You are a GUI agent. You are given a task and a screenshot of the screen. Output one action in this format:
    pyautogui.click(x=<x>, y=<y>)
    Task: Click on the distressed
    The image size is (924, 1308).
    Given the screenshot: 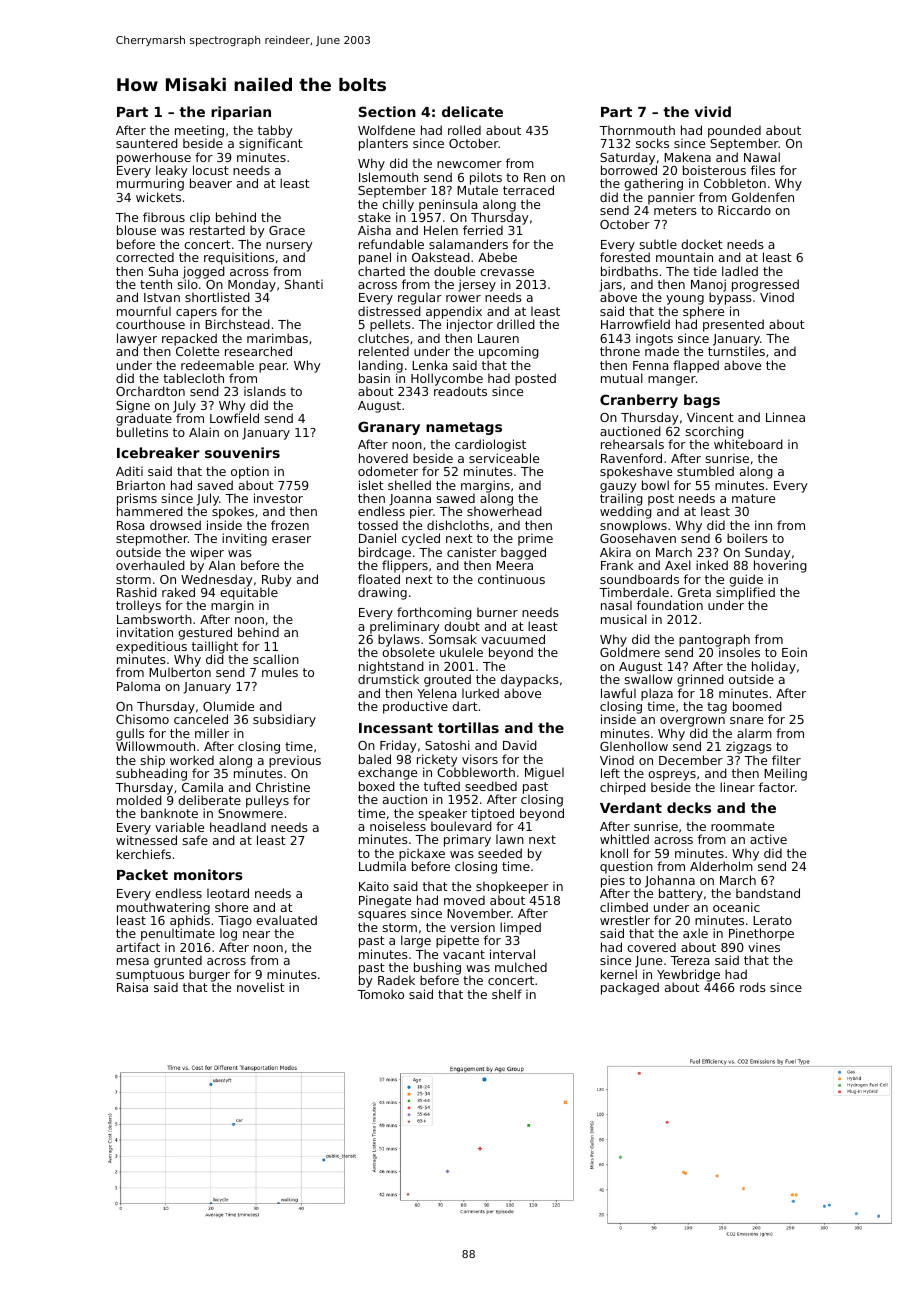 What is the action you would take?
    pyautogui.click(x=389, y=311)
